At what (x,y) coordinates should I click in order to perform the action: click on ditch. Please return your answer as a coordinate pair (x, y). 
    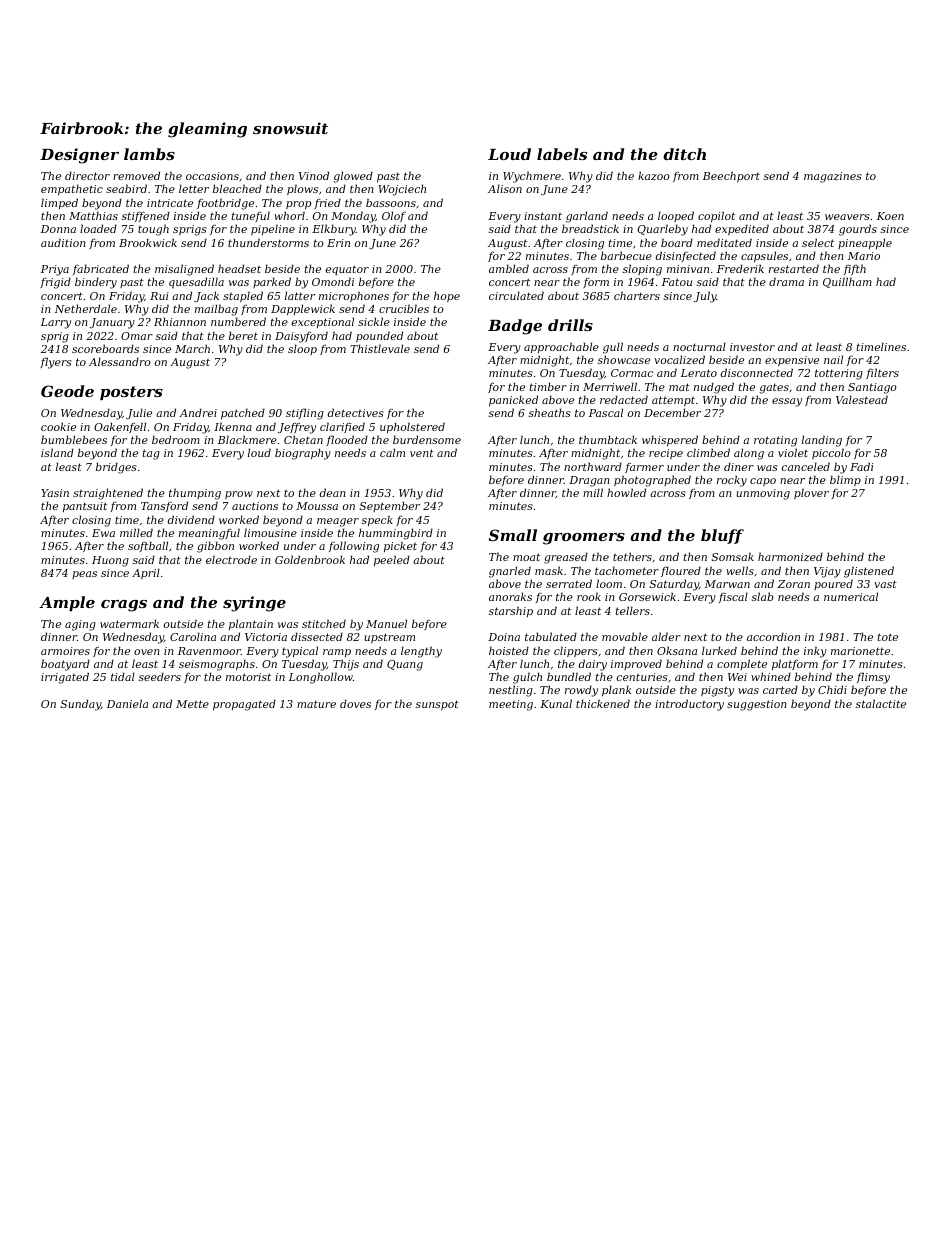
    Looking at the image, I should click on (684, 154).
